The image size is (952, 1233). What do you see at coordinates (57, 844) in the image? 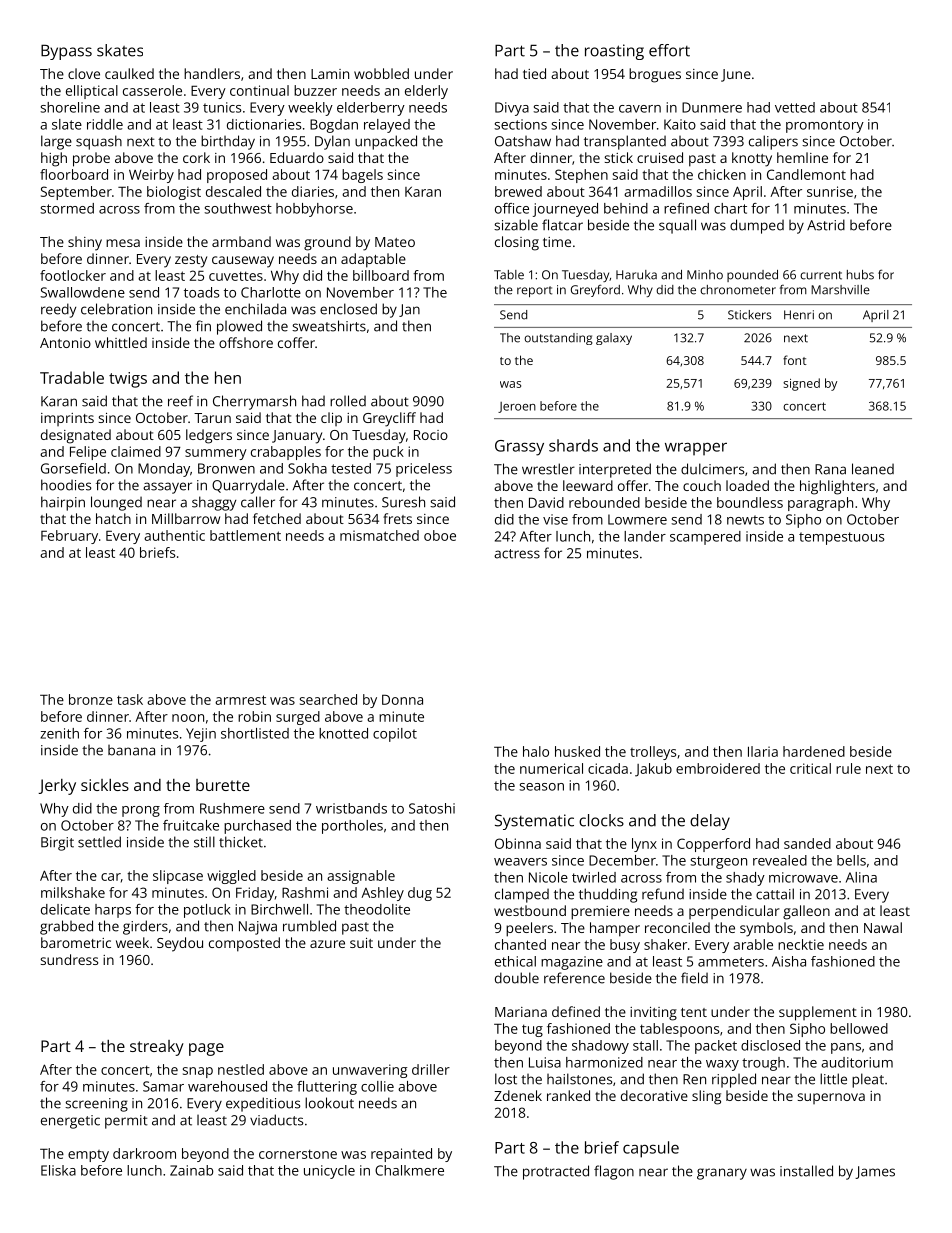
I see `Birgit` at bounding box center [57, 844].
